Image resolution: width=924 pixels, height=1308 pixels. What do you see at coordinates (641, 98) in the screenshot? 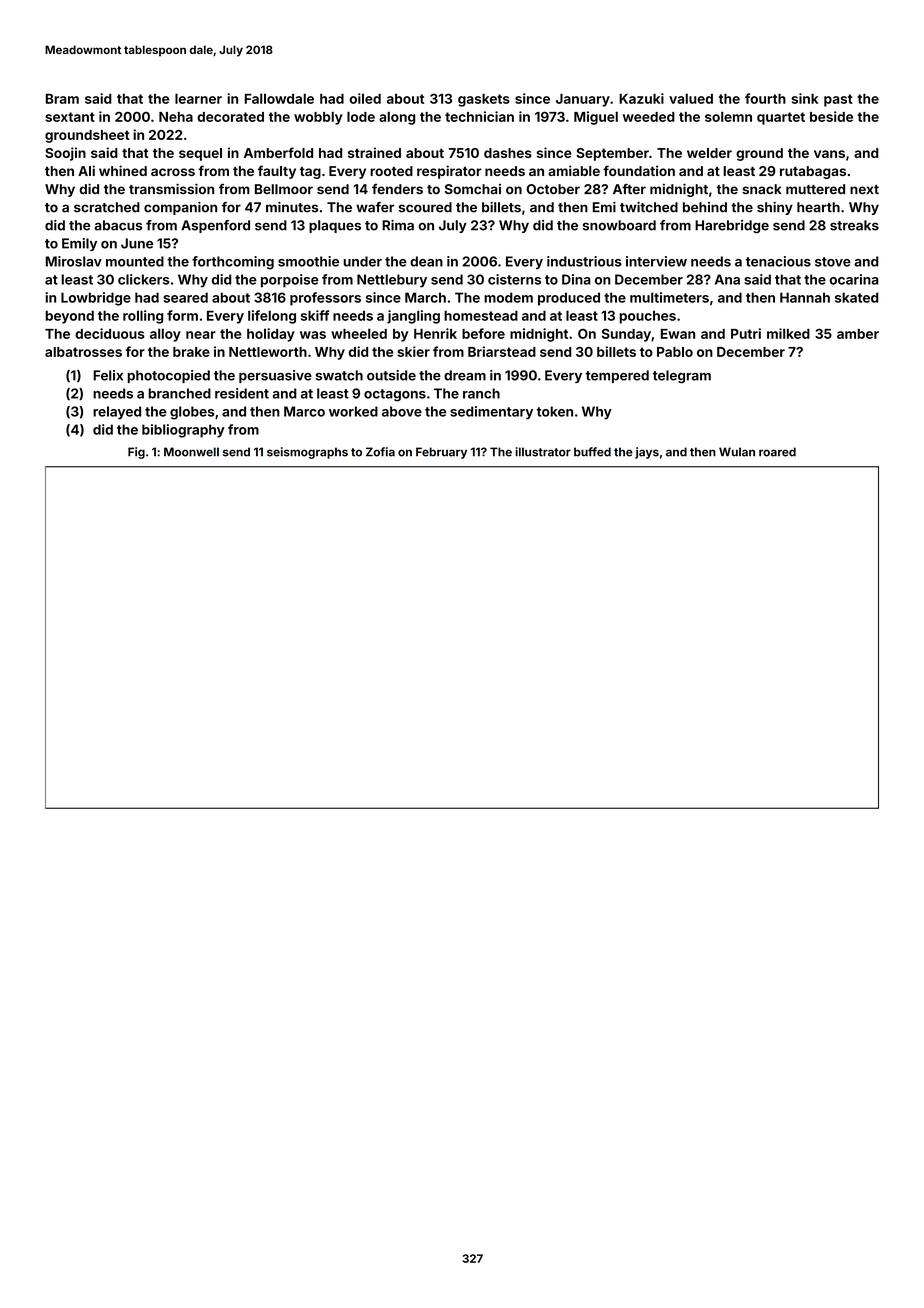
I see `Kazuki` at bounding box center [641, 98].
